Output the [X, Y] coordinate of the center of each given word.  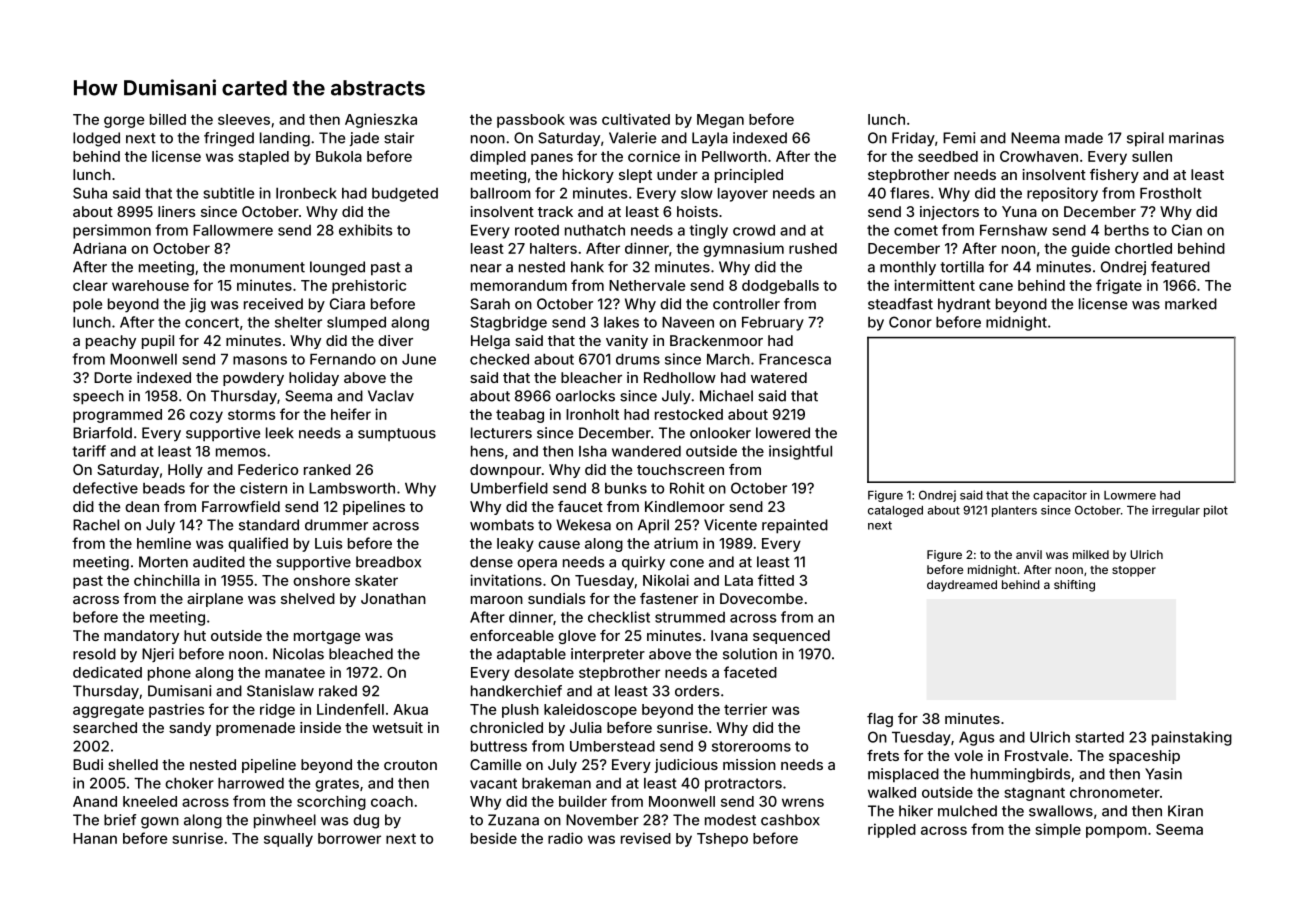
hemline [164, 543]
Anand [95, 801]
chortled [1143, 248]
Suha [90, 193]
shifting [1074, 586]
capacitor [1060, 496]
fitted [776, 580]
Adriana [99, 248]
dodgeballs [780, 287]
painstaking [1192, 738]
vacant [493, 783]
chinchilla [167, 580]
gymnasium [743, 249]
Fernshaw [1013, 230]
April [653, 526]
